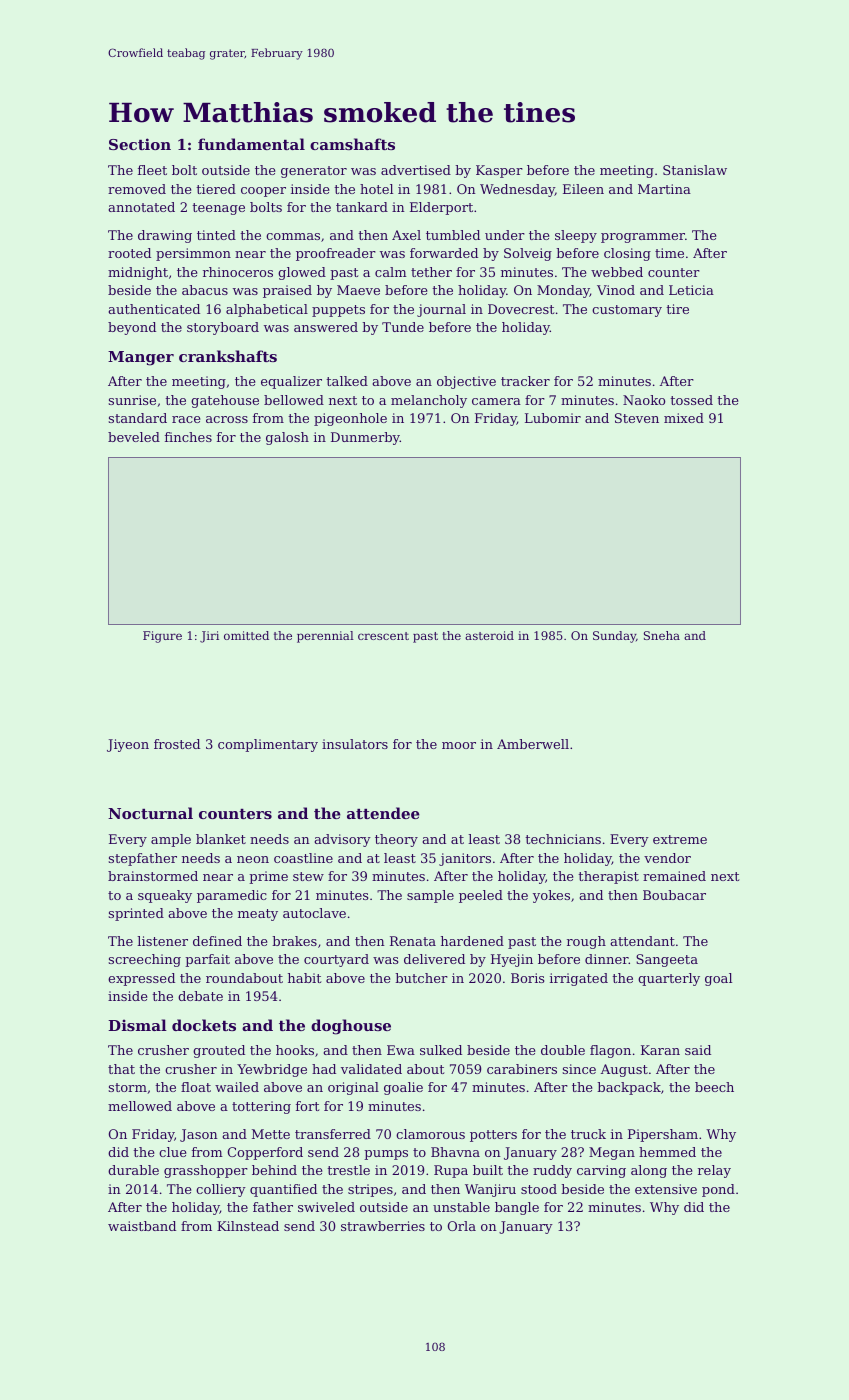 The height and width of the image is (1400, 849). I want to click on hotel, so click(376, 189).
